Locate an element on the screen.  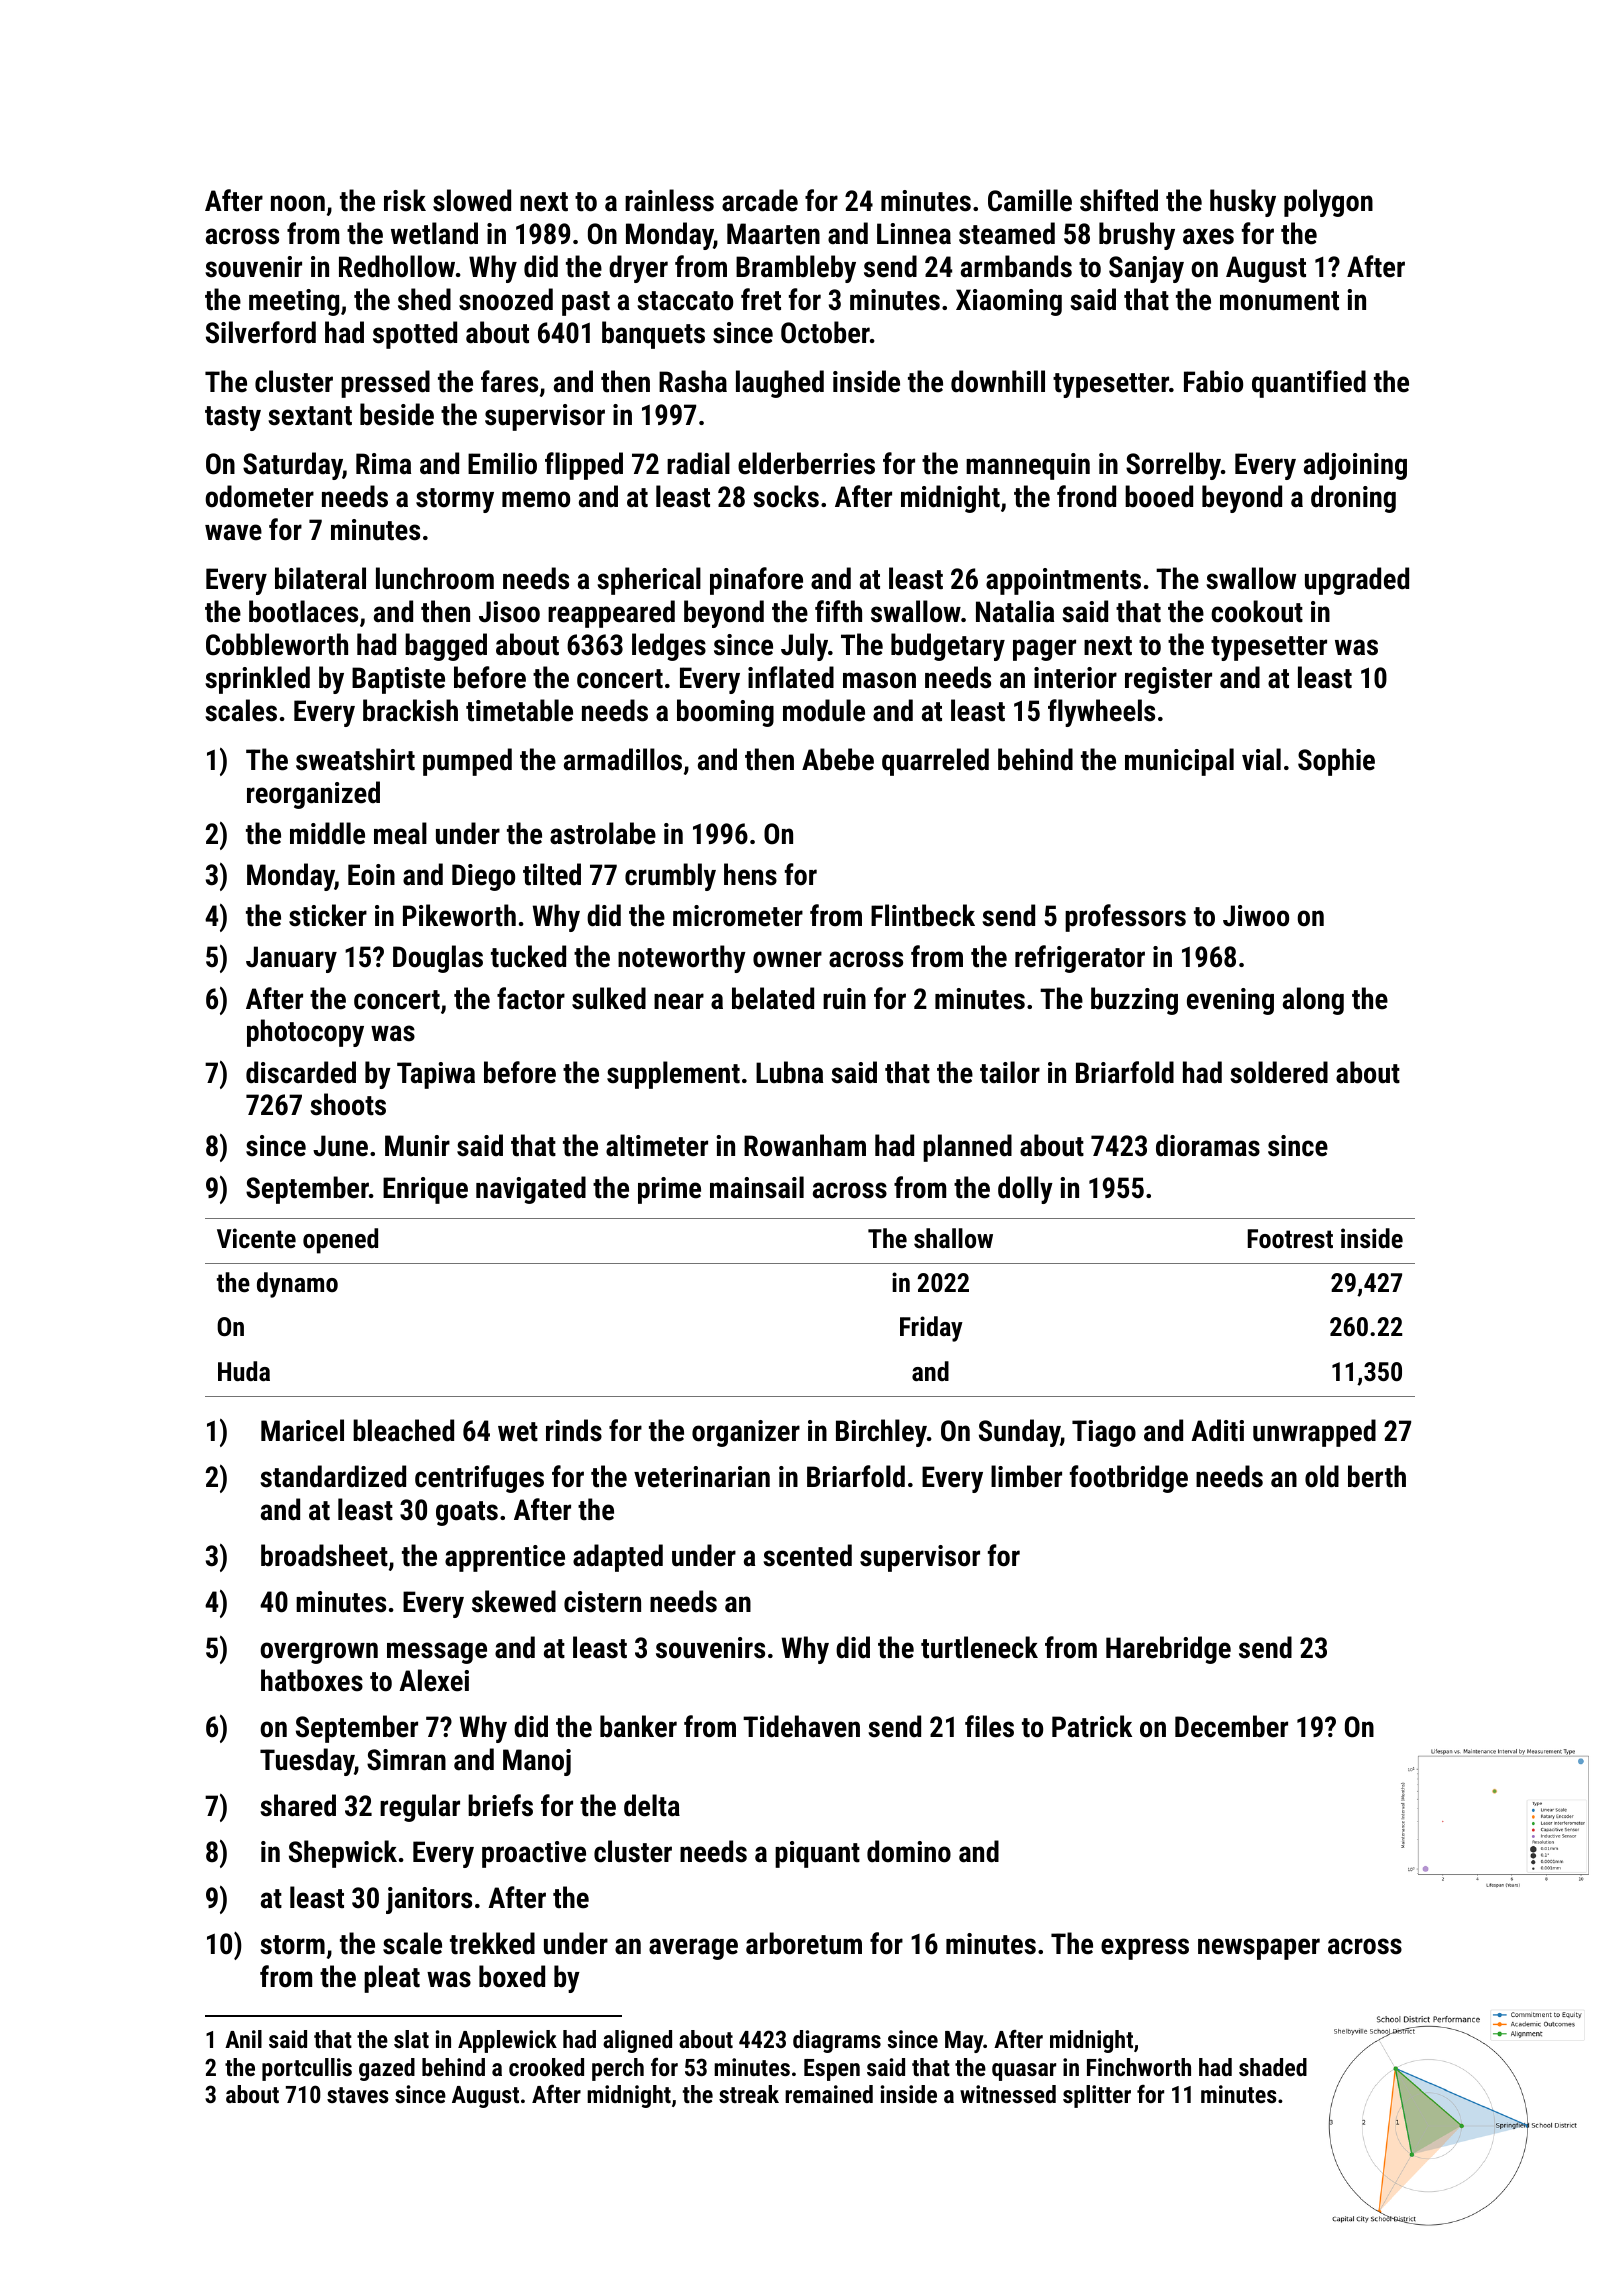
meal is located at coordinates (400, 833).
